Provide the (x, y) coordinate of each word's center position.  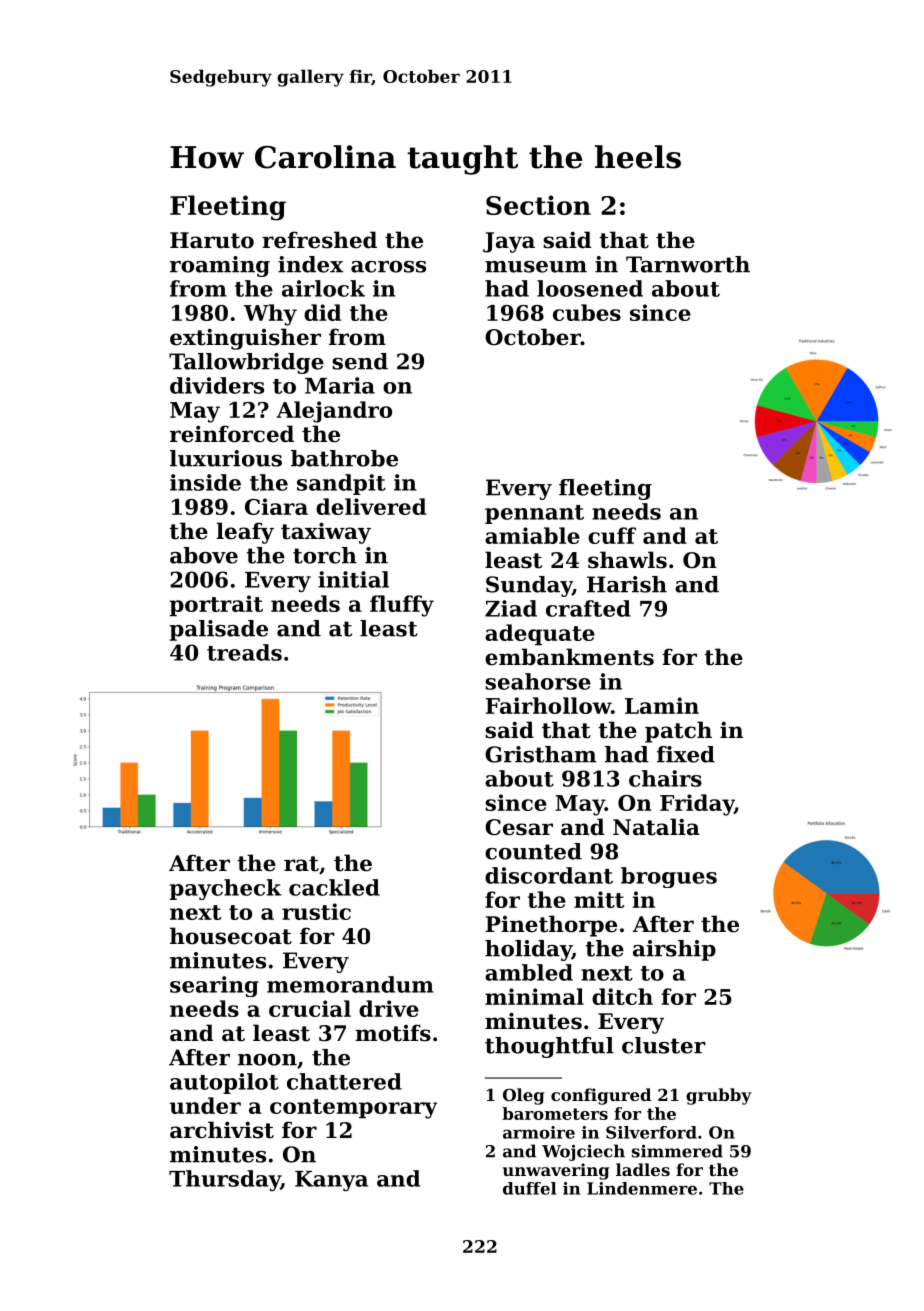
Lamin (662, 705)
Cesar (519, 827)
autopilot (224, 1083)
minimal (534, 996)
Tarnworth (688, 264)
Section (538, 205)
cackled (334, 887)
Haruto (212, 240)
